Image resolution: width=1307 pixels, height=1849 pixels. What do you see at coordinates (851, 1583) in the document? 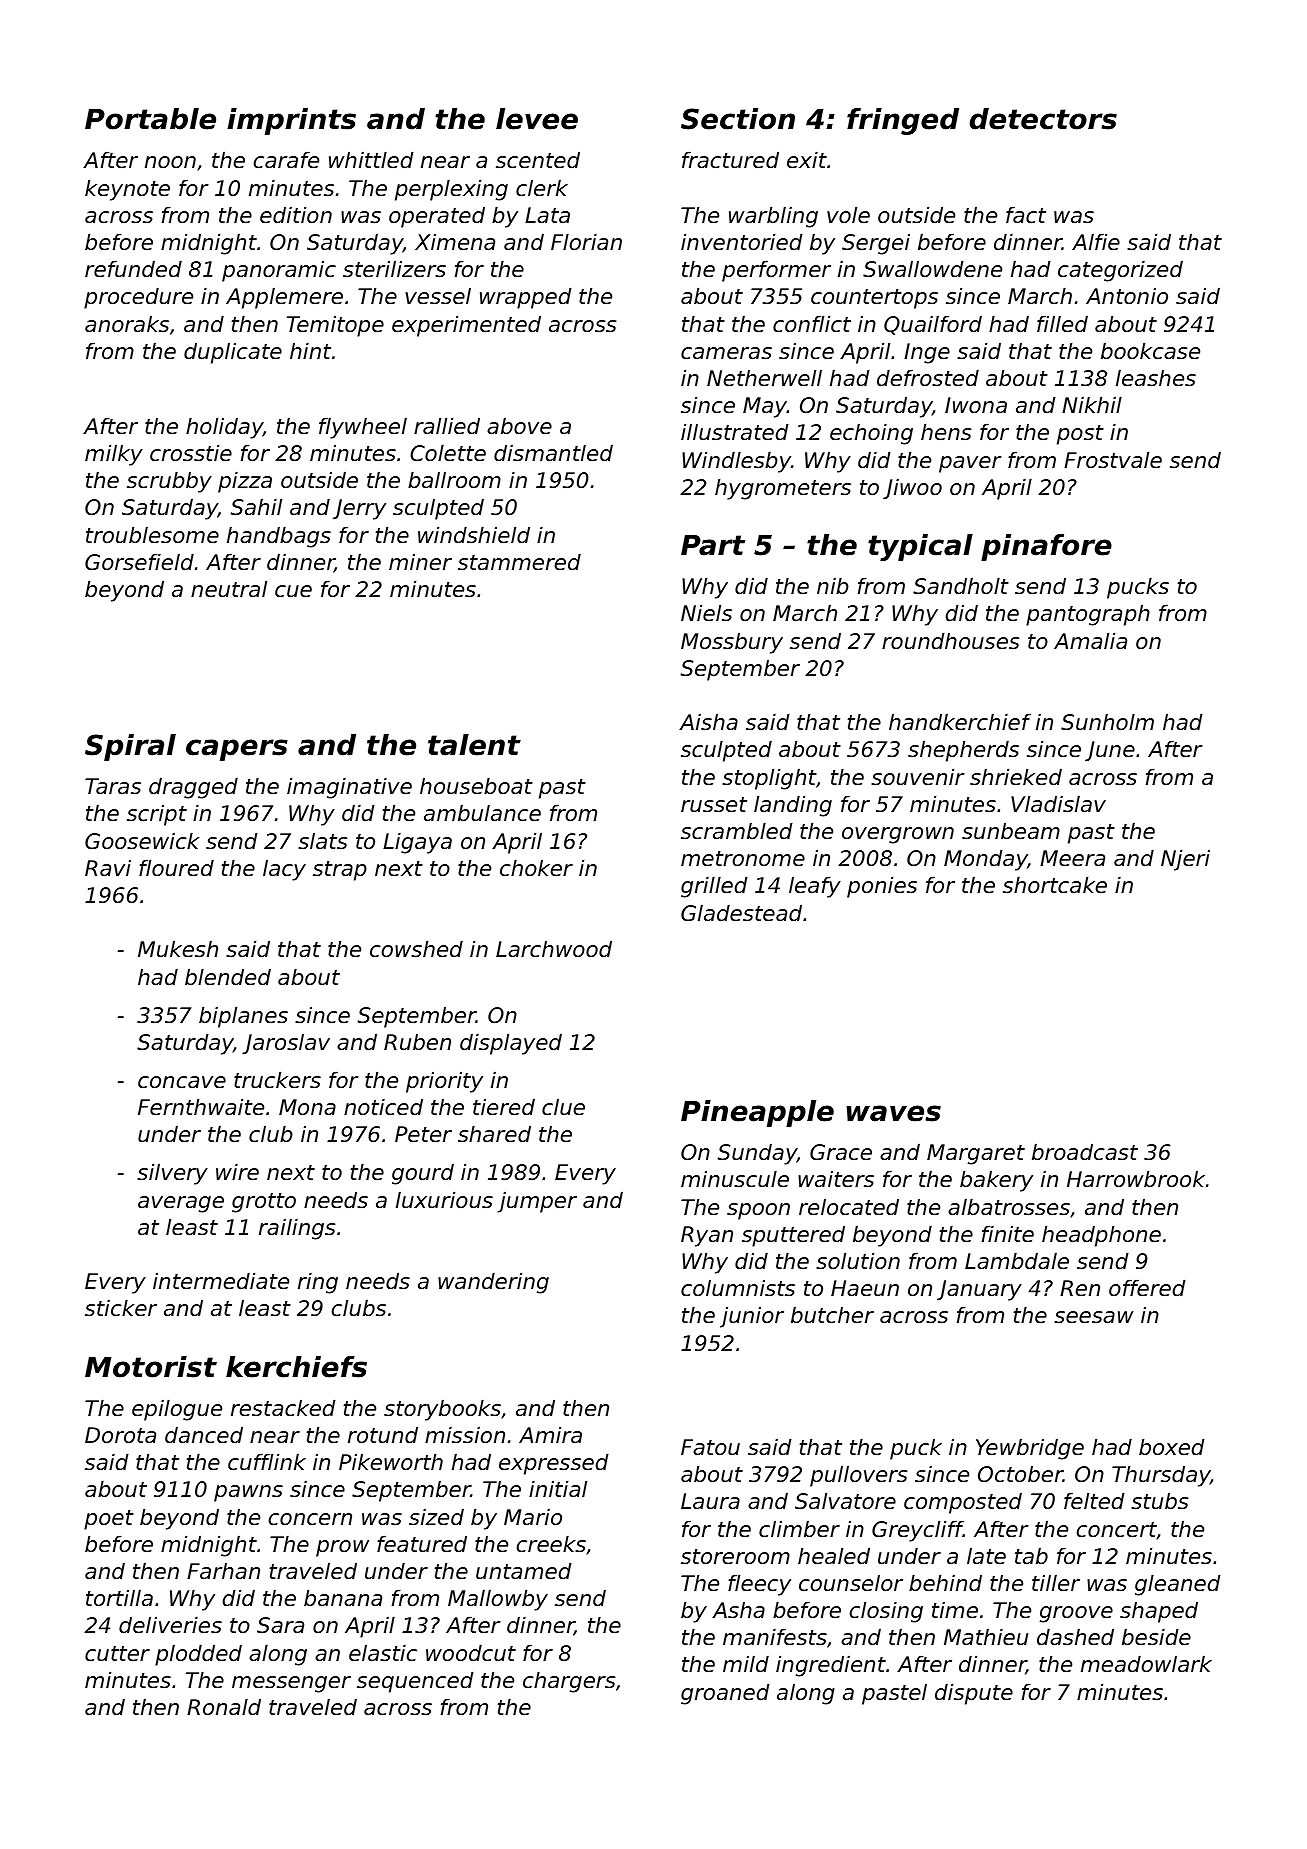
I see `counselor` at bounding box center [851, 1583].
